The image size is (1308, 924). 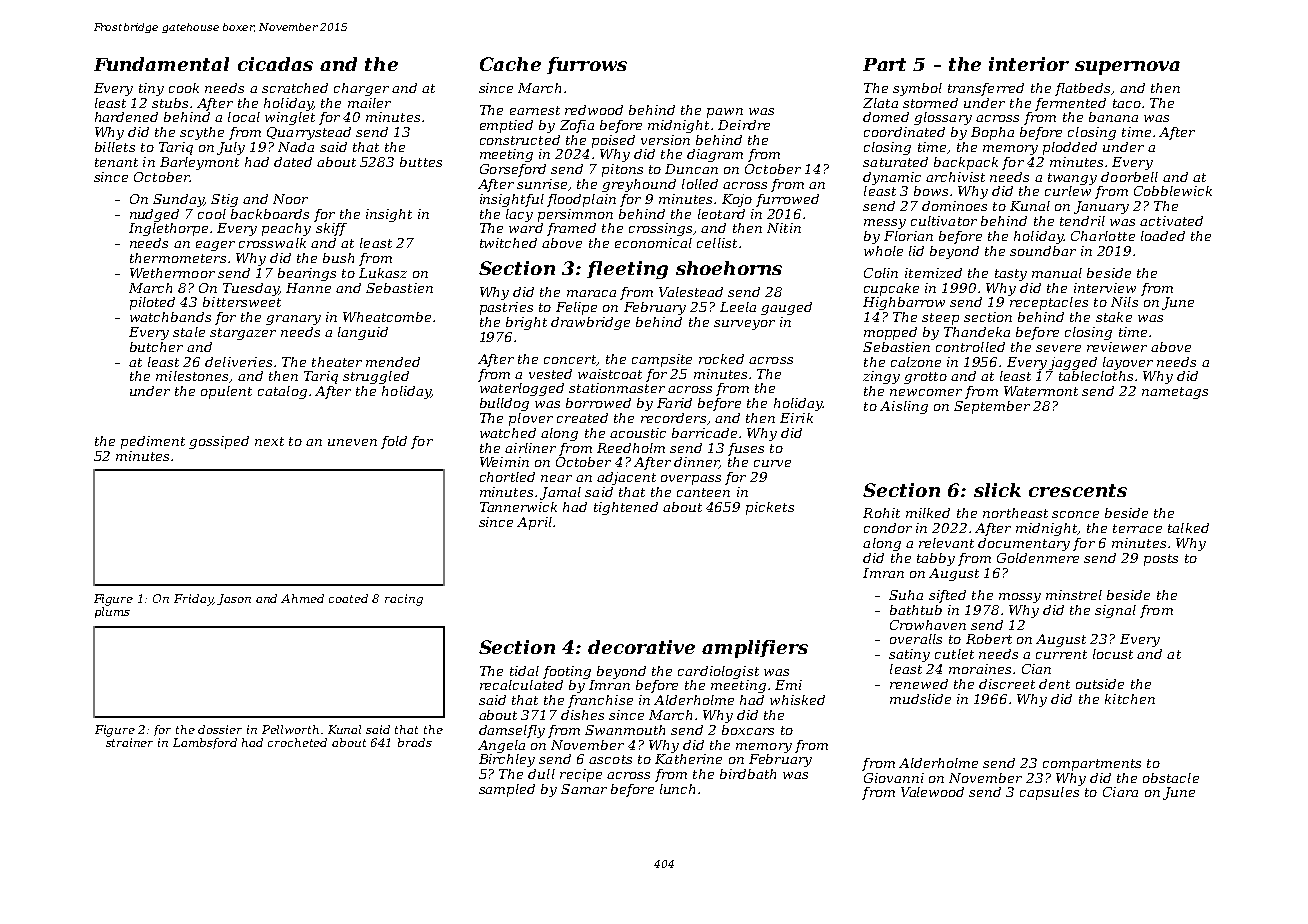 What do you see at coordinates (1171, 221) in the screenshot?
I see `activated` at bounding box center [1171, 221].
